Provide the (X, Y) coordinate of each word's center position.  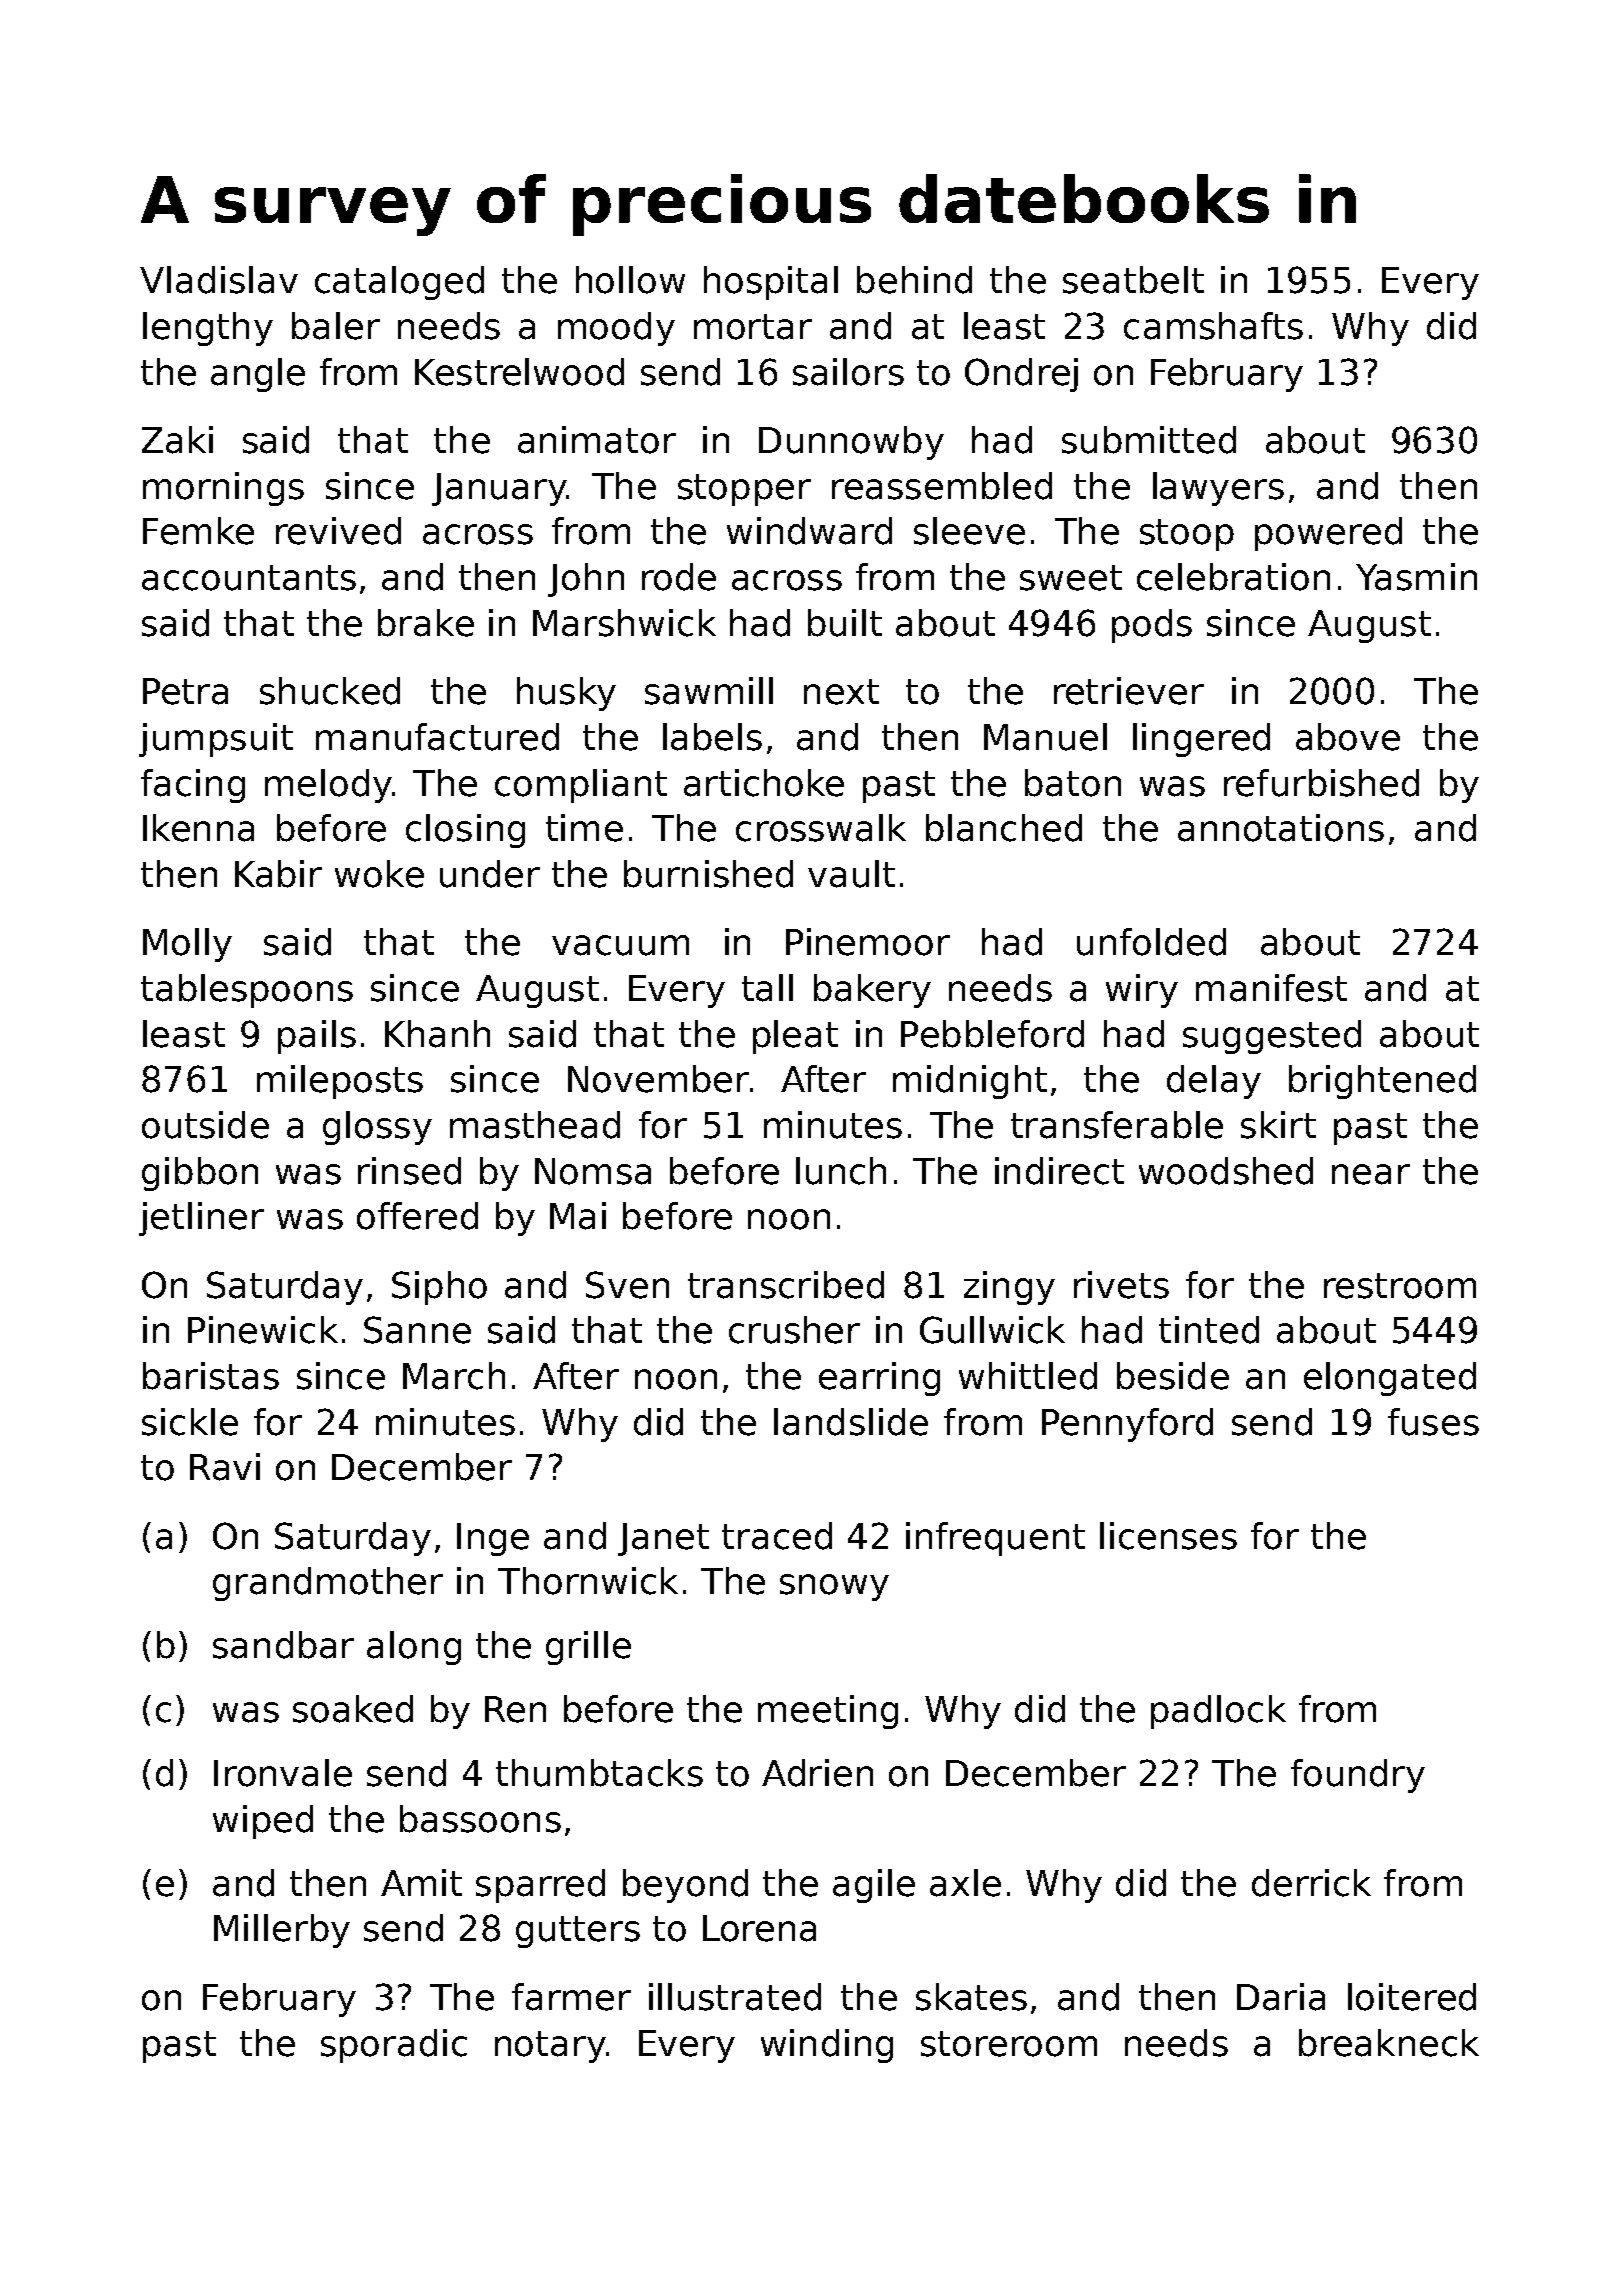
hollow (630, 280)
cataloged (399, 283)
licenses (1168, 1536)
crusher (794, 1330)
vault (851, 874)
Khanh (437, 1034)
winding (827, 2046)
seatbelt (1133, 280)
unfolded (1151, 942)
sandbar (283, 1645)
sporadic (394, 2046)
